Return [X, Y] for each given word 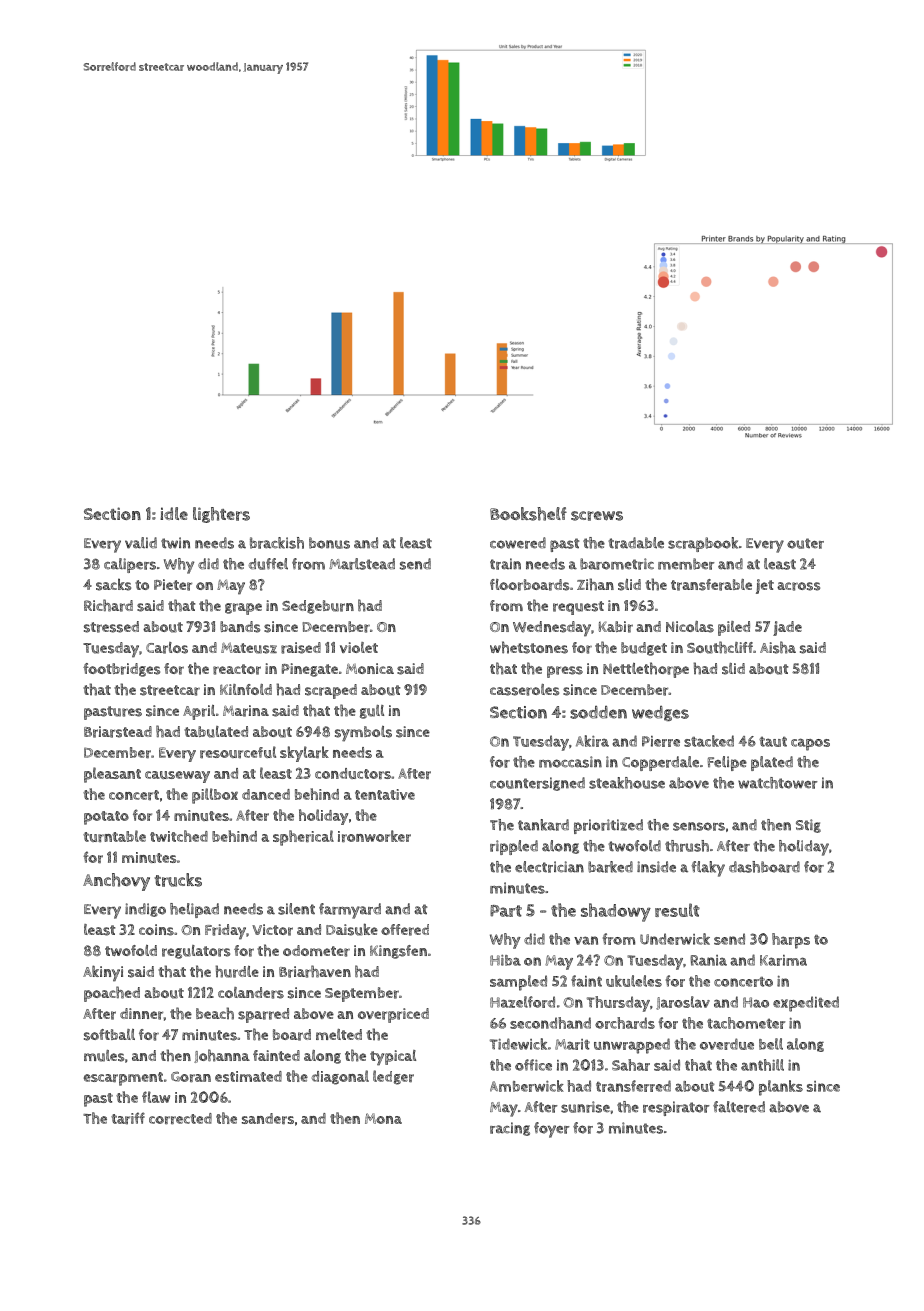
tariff [128, 1118]
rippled [514, 847]
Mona [383, 1118]
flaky [708, 869]
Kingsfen [398, 952]
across [798, 586]
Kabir [615, 627]
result [677, 910]
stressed [111, 627]
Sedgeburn [318, 607]
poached [112, 994]
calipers [130, 565]
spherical [303, 838]
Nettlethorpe [646, 670]
